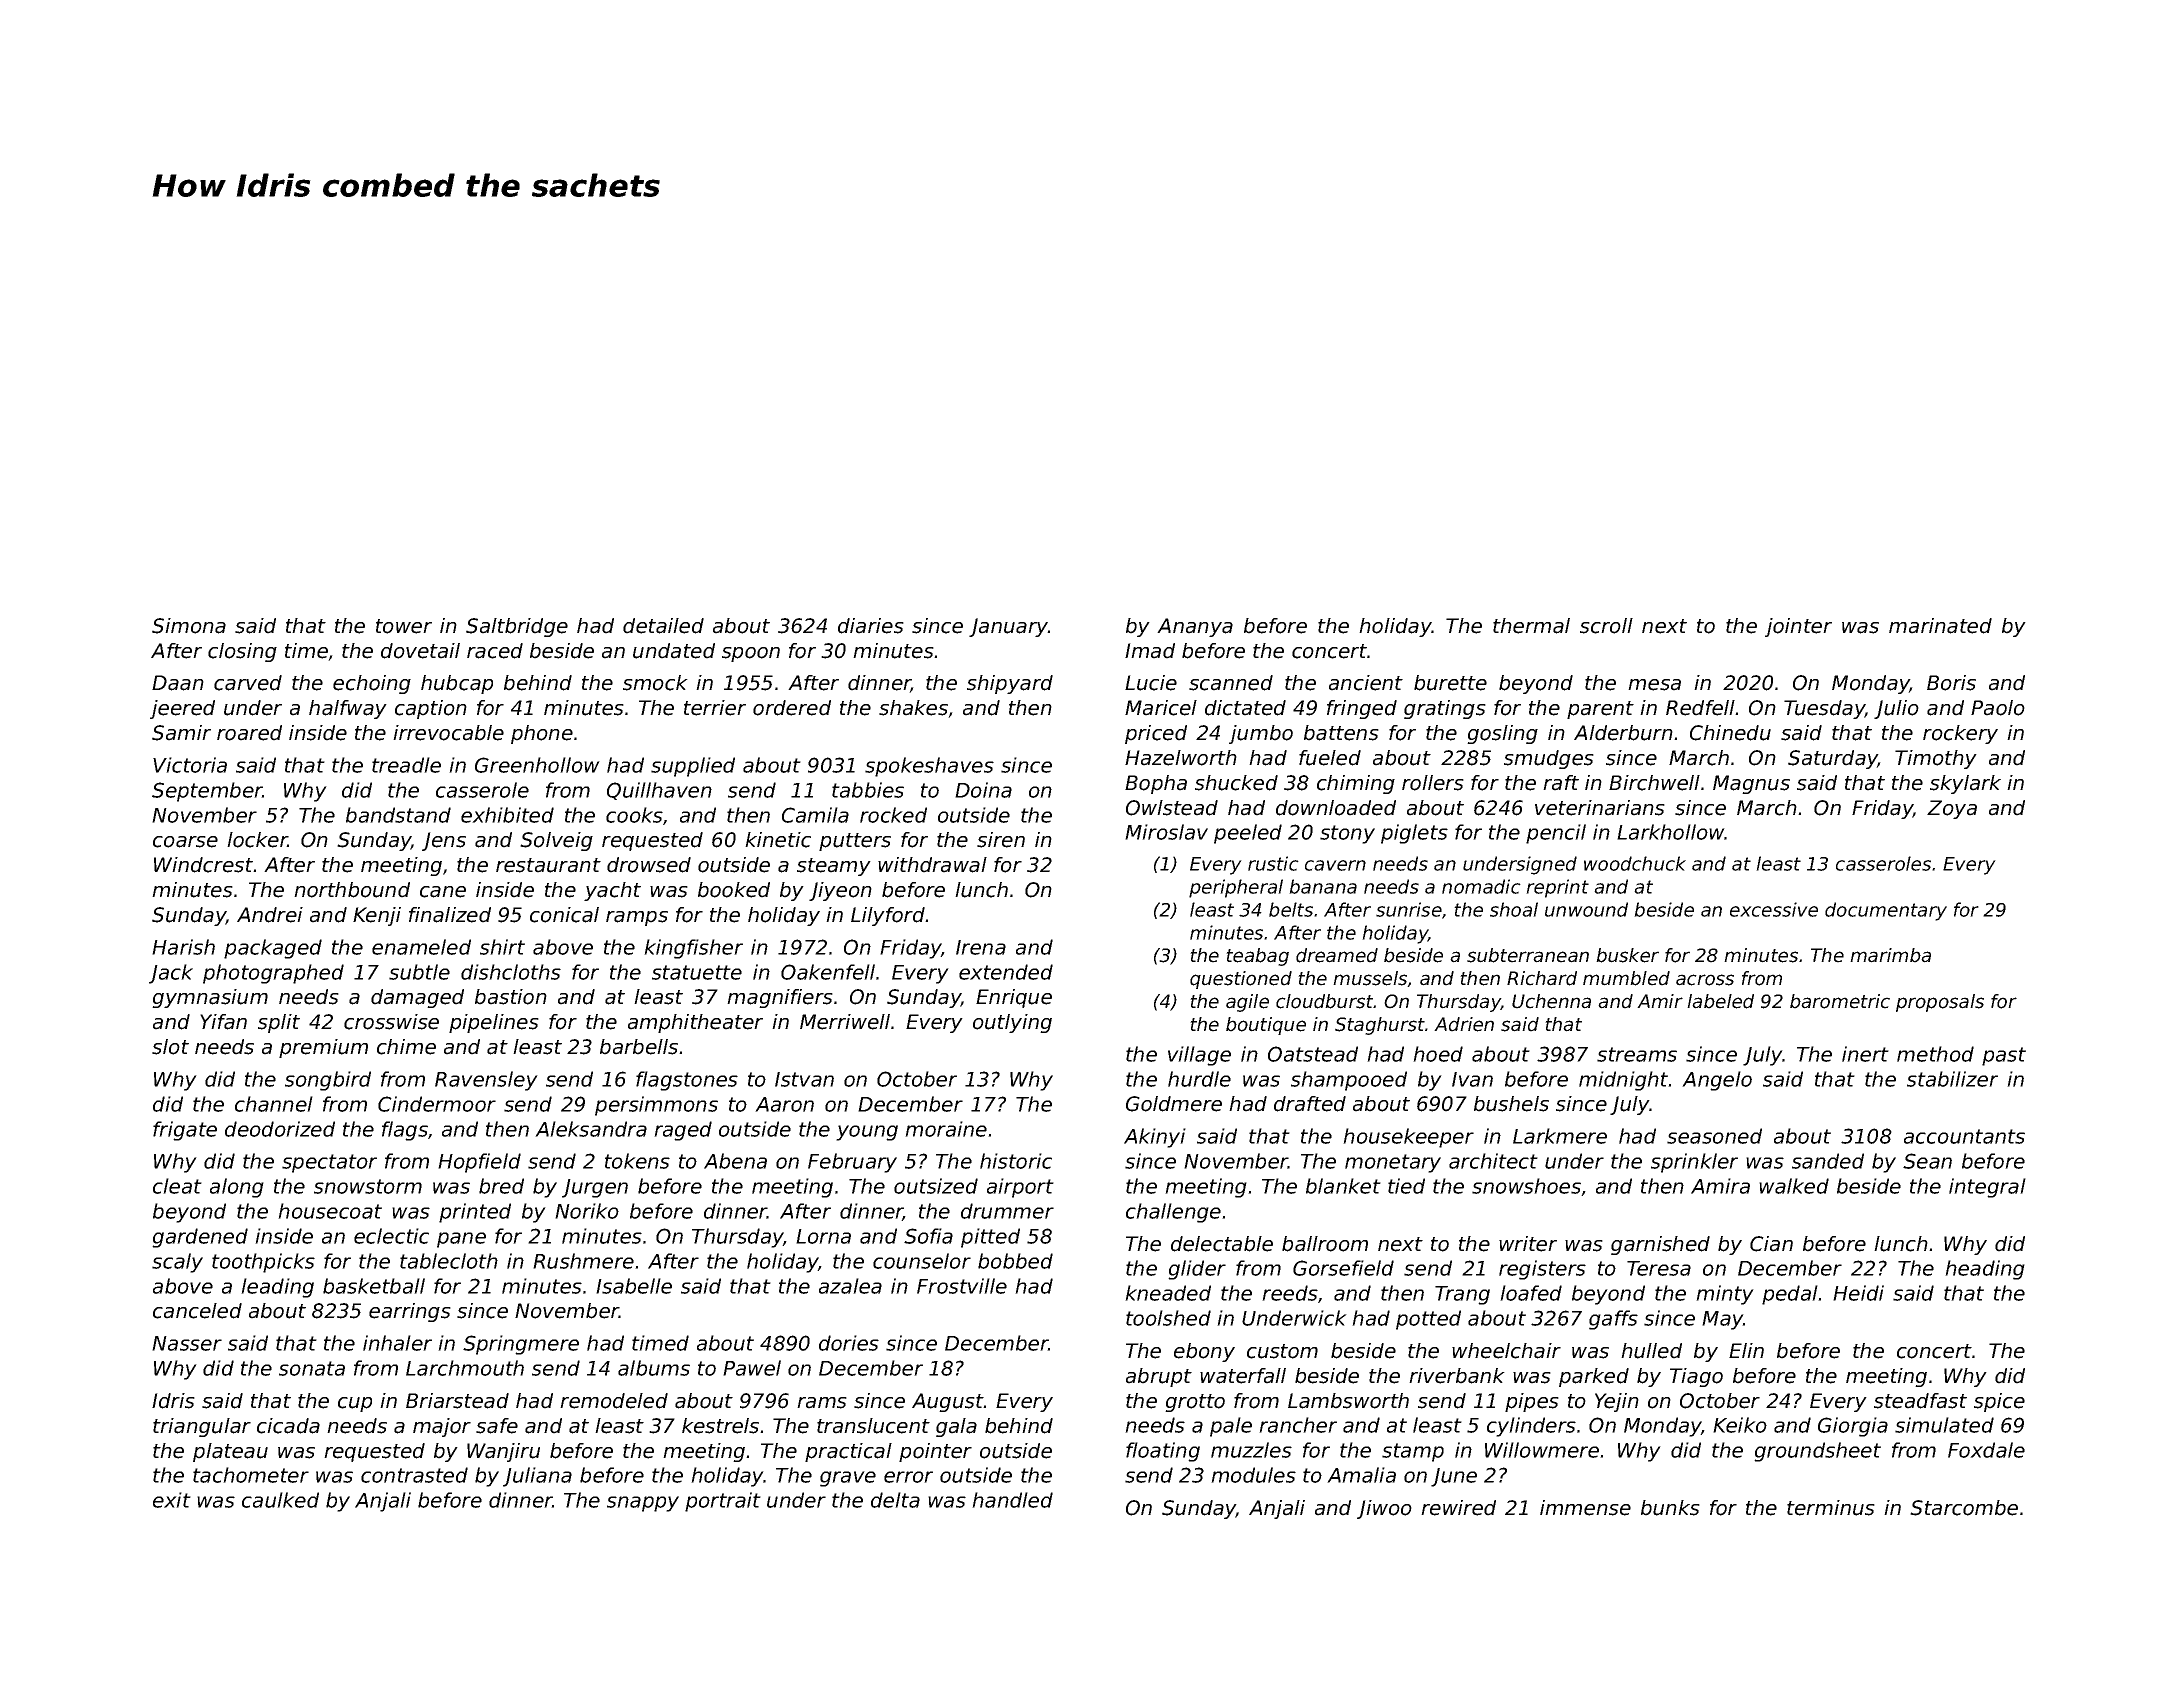 The height and width of the document is (1683, 2178). What do you see at coordinates (1526, 1186) in the document?
I see `snowshoes` at bounding box center [1526, 1186].
